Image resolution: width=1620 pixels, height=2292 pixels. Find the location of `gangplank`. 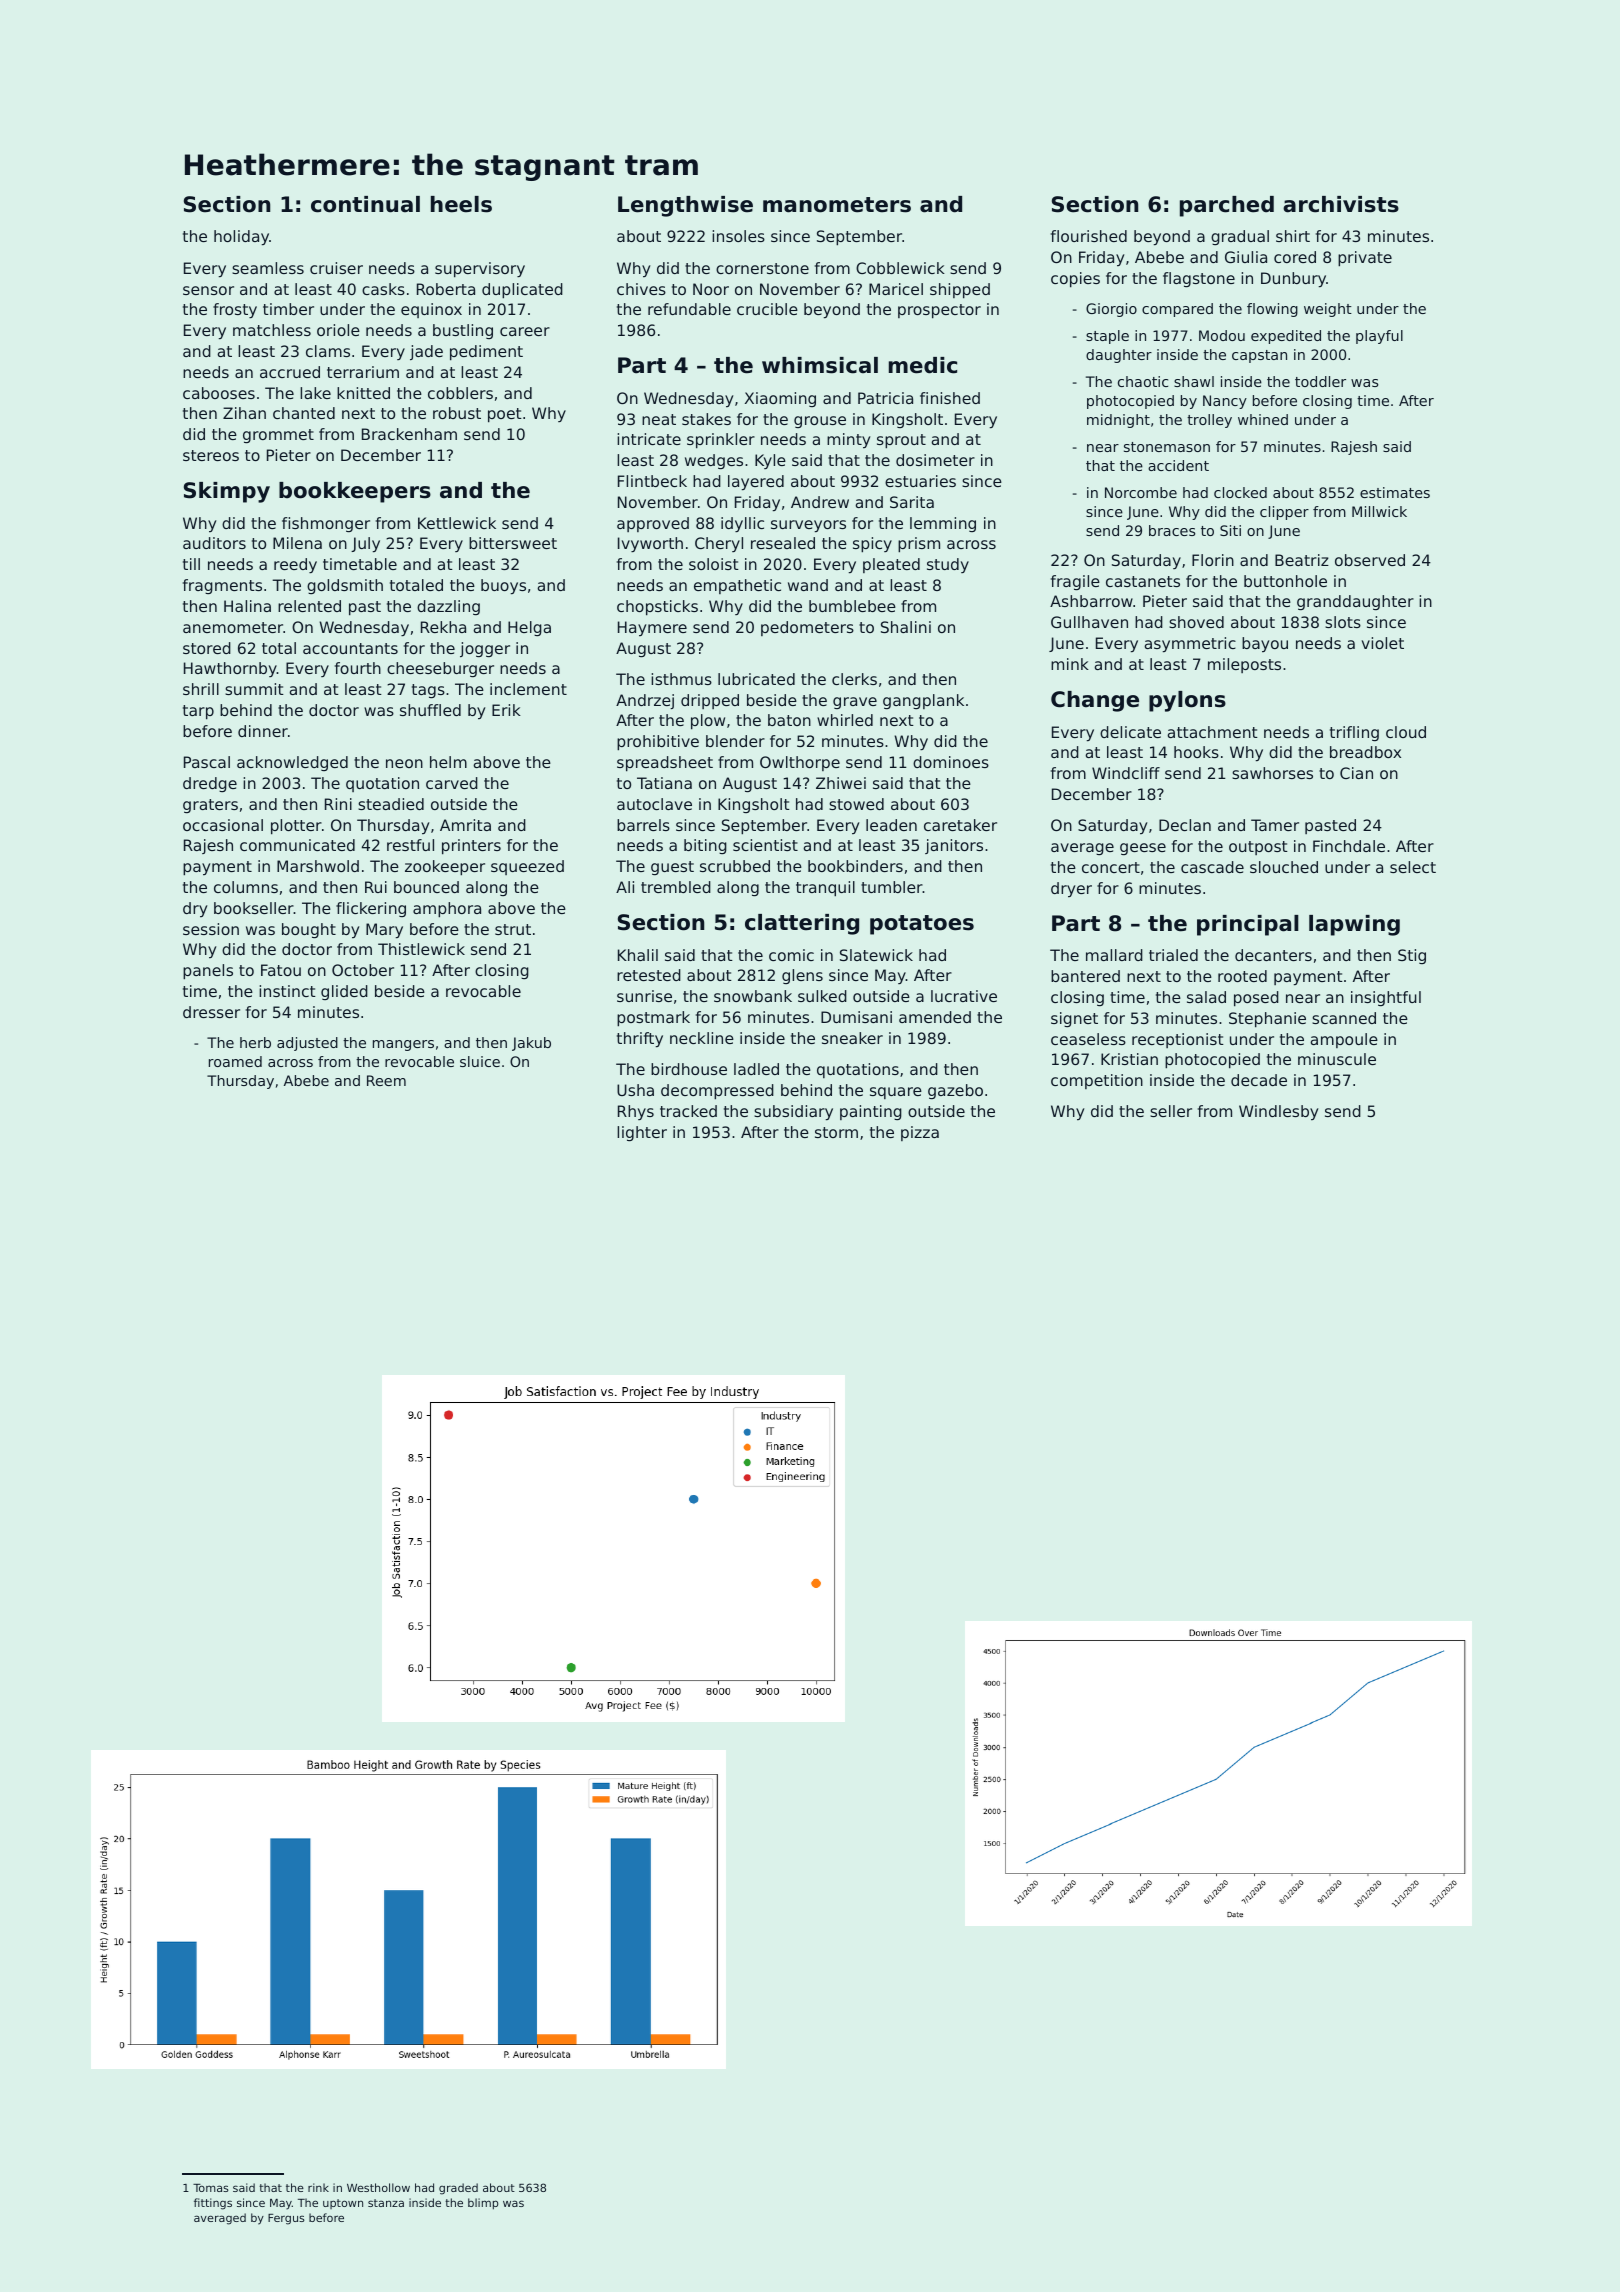

gangplank is located at coordinates (923, 701).
